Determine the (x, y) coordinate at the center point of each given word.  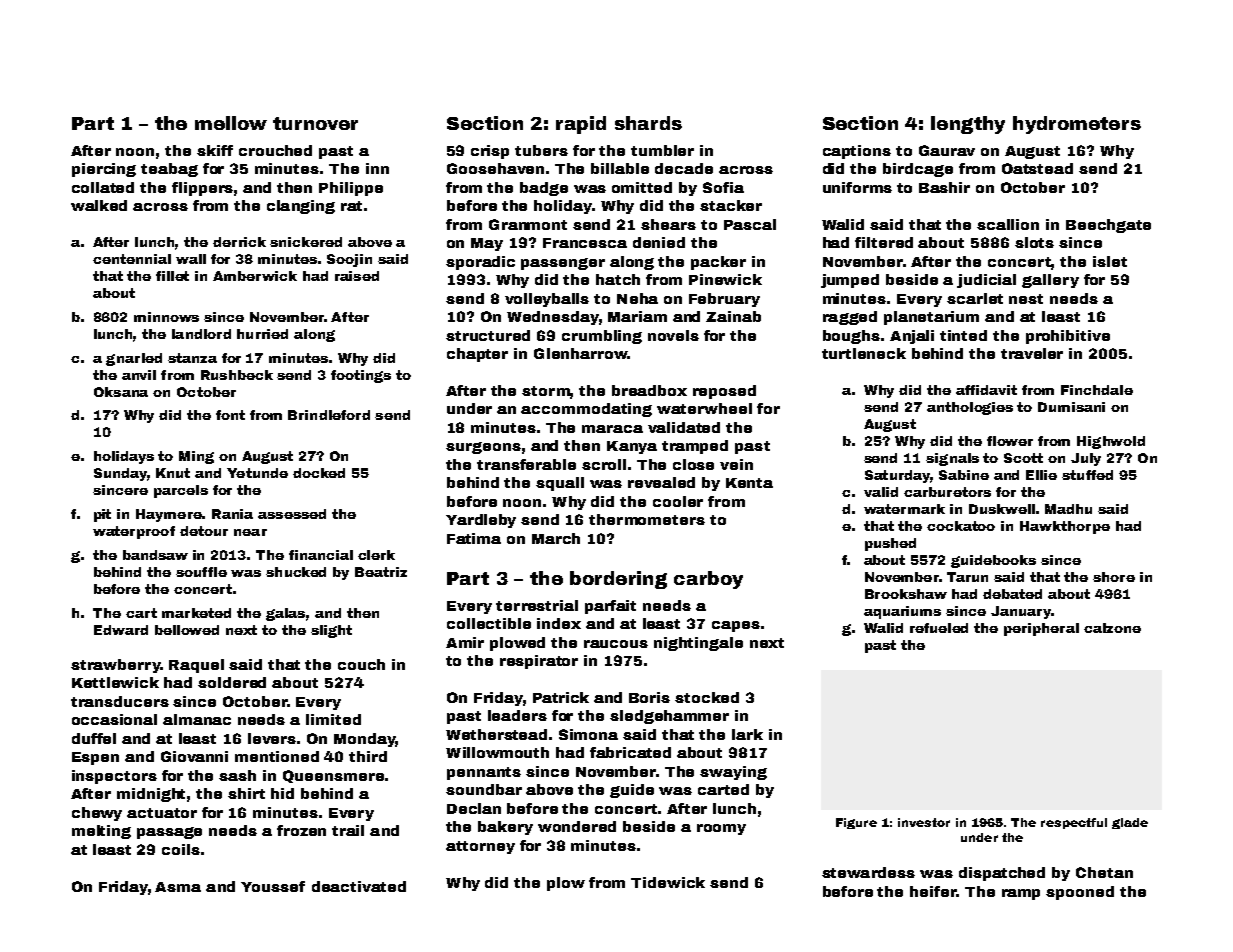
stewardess (868, 872)
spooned (1080, 893)
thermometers (647, 519)
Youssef (273, 886)
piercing (104, 170)
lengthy (968, 125)
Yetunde (257, 473)
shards (648, 123)
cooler (678, 501)
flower (1010, 441)
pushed (890, 544)
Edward (121, 630)
